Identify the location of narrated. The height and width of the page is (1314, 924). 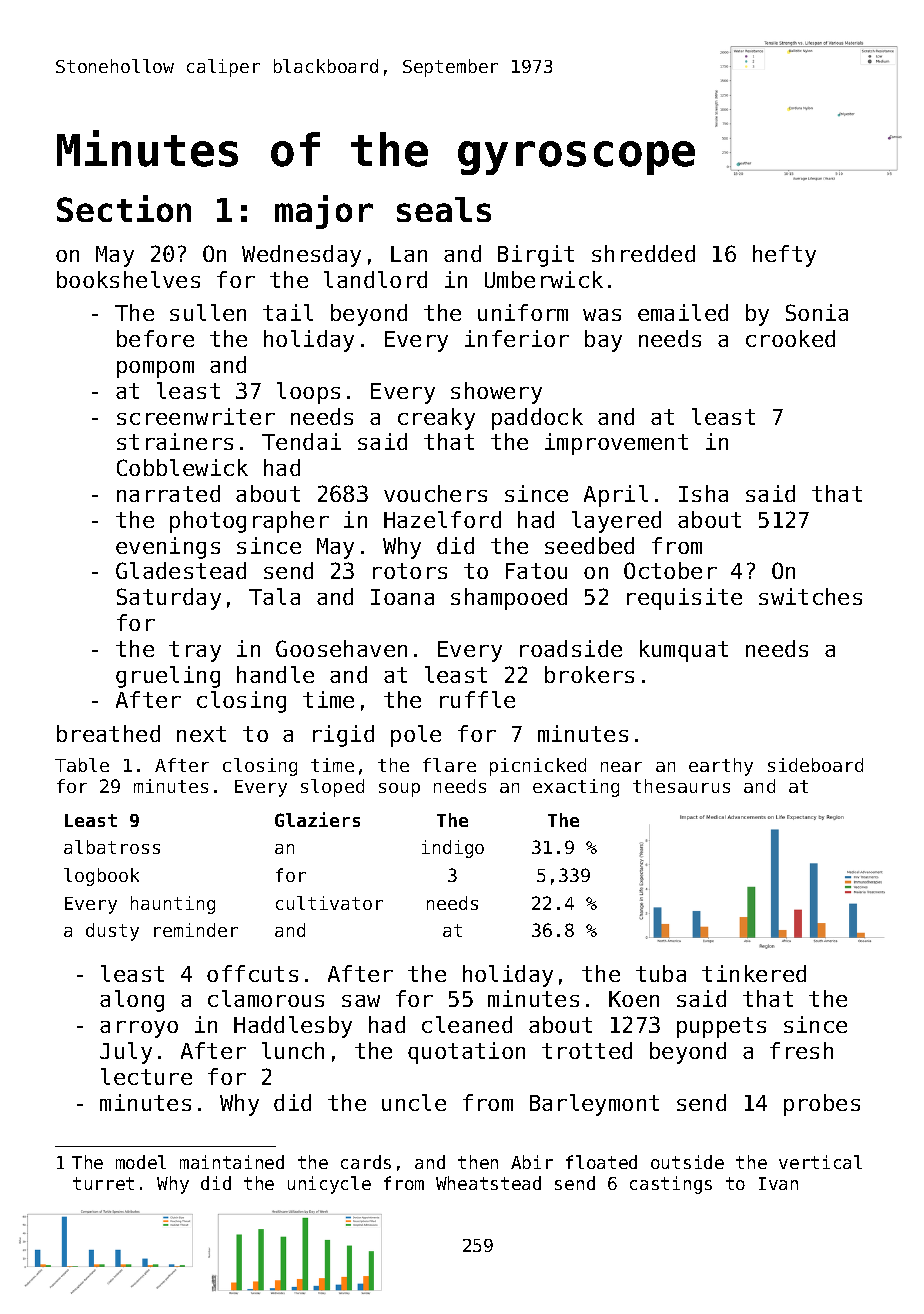
(168, 493).
